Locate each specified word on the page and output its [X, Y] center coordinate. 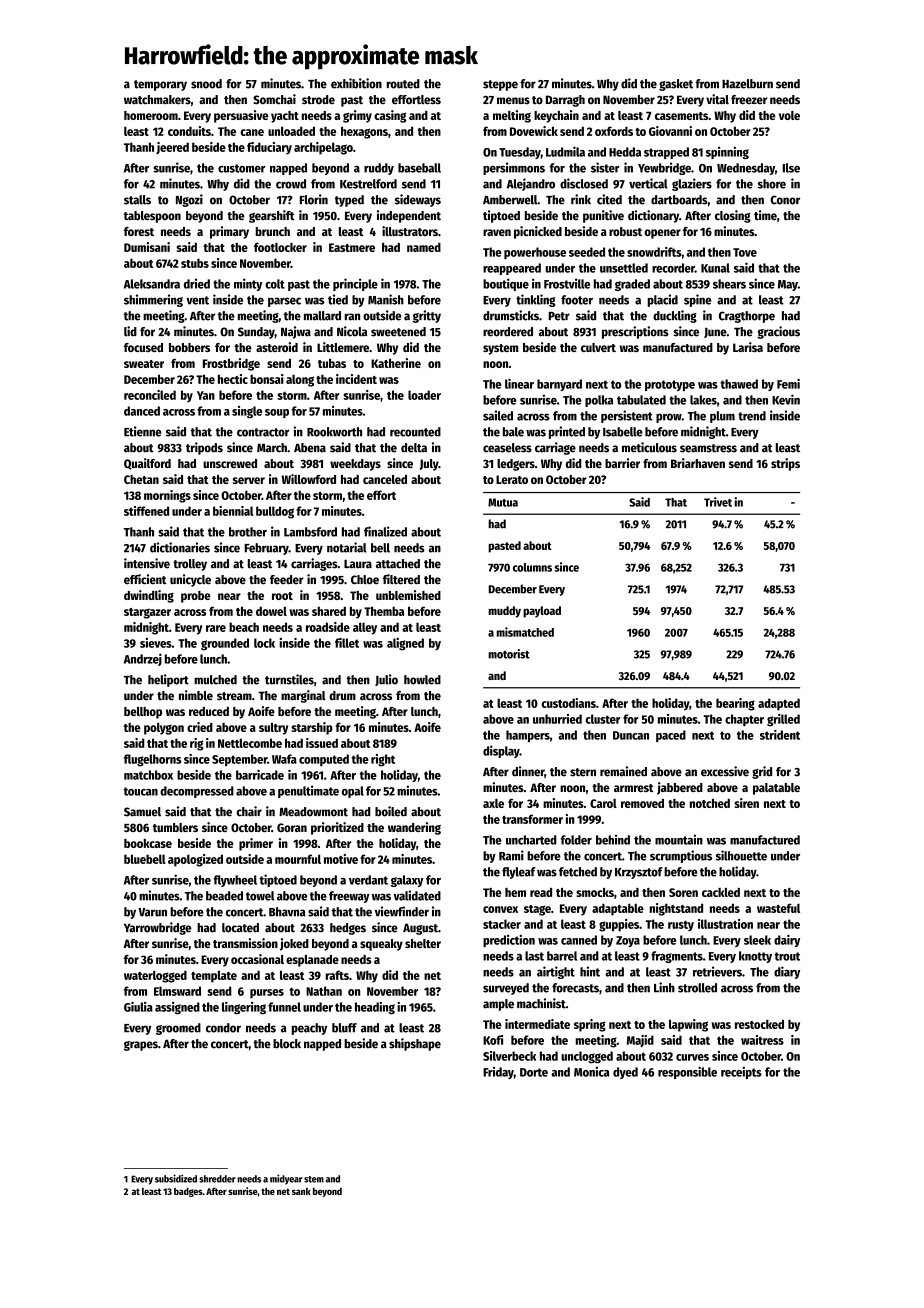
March [272, 448]
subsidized [176, 1178]
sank [301, 1191]
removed [642, 803]
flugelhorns [153, 760]
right [383, 760]
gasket [676, 85]
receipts [741, 1072]
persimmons [514, 168]
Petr [559, 316]
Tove [745, 252]
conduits [189, 131]
